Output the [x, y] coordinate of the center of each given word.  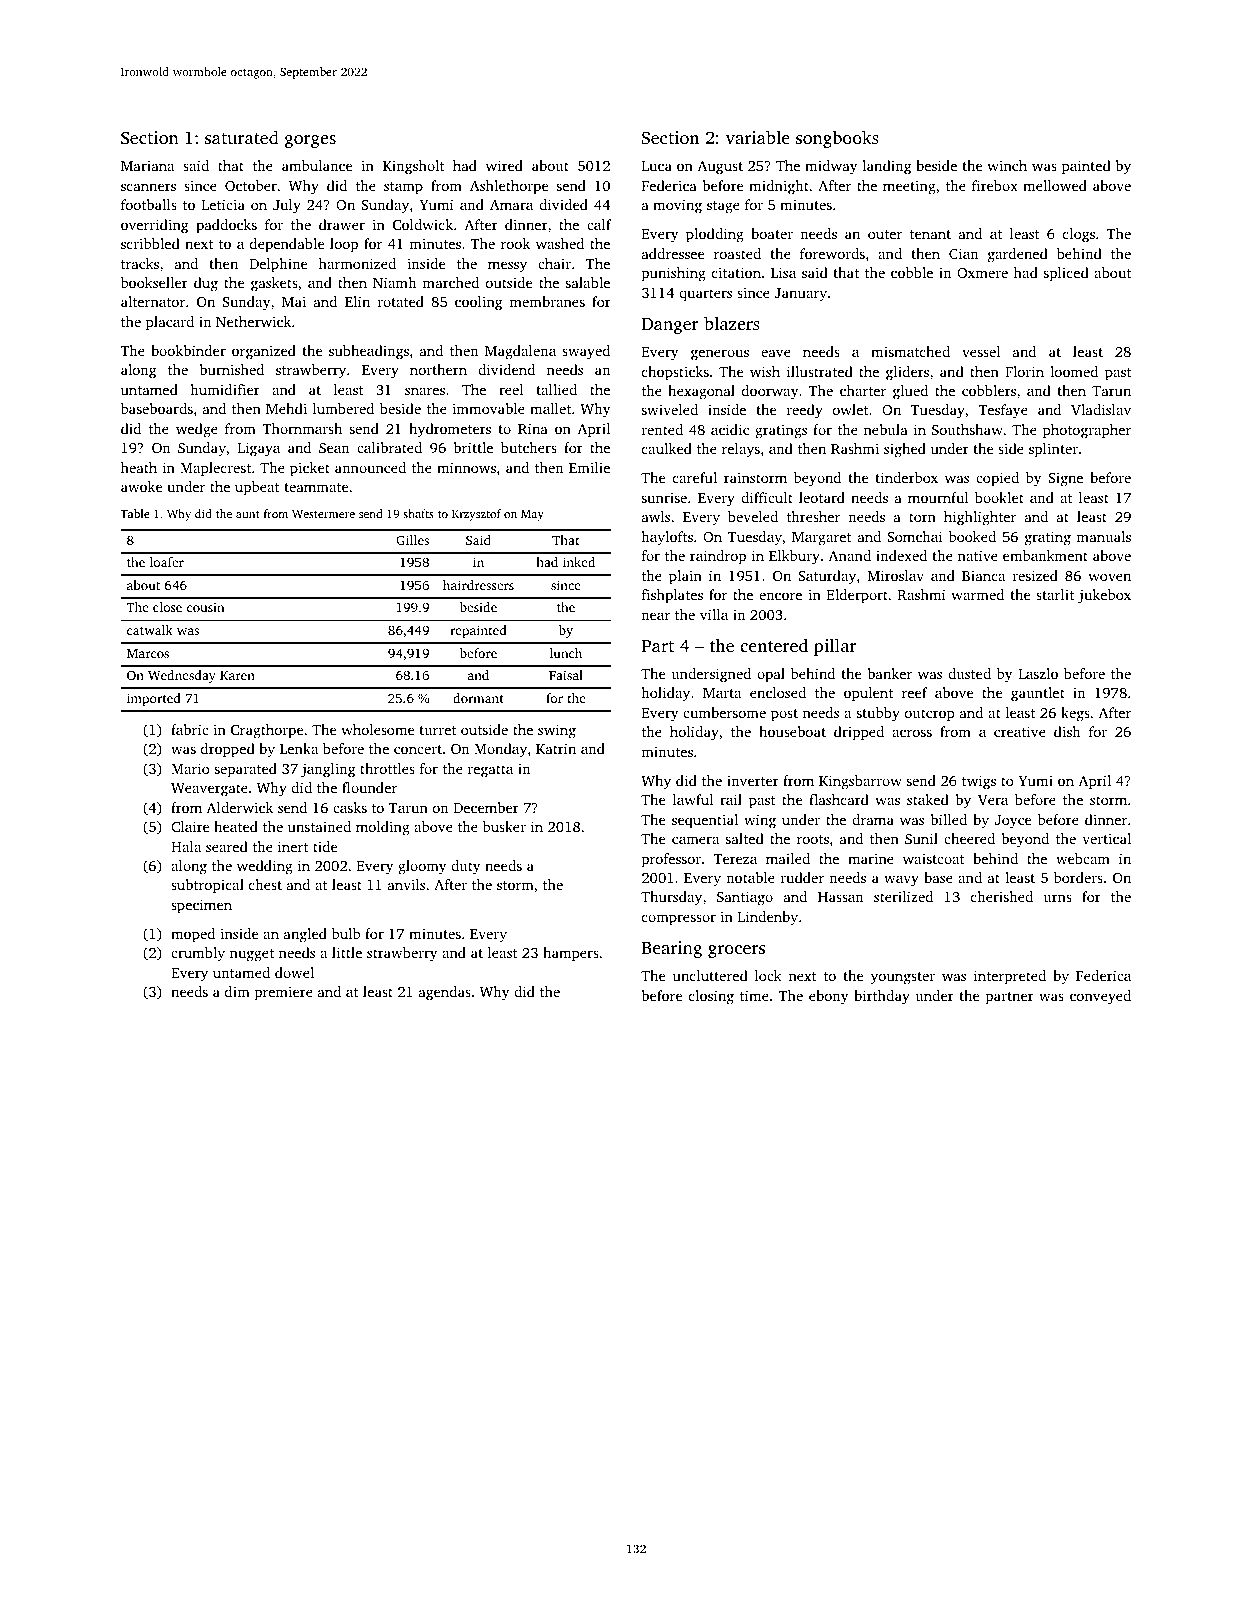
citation [736, 272]
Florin [1024, 371]
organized [264, 352]
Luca [657, 166]
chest [265, 884]
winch [1007, 165]
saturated [242, 137]
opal [771, 675]
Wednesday [182, 676]
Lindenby [768, 918]
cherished [1002, 896]
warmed [977, 594]
